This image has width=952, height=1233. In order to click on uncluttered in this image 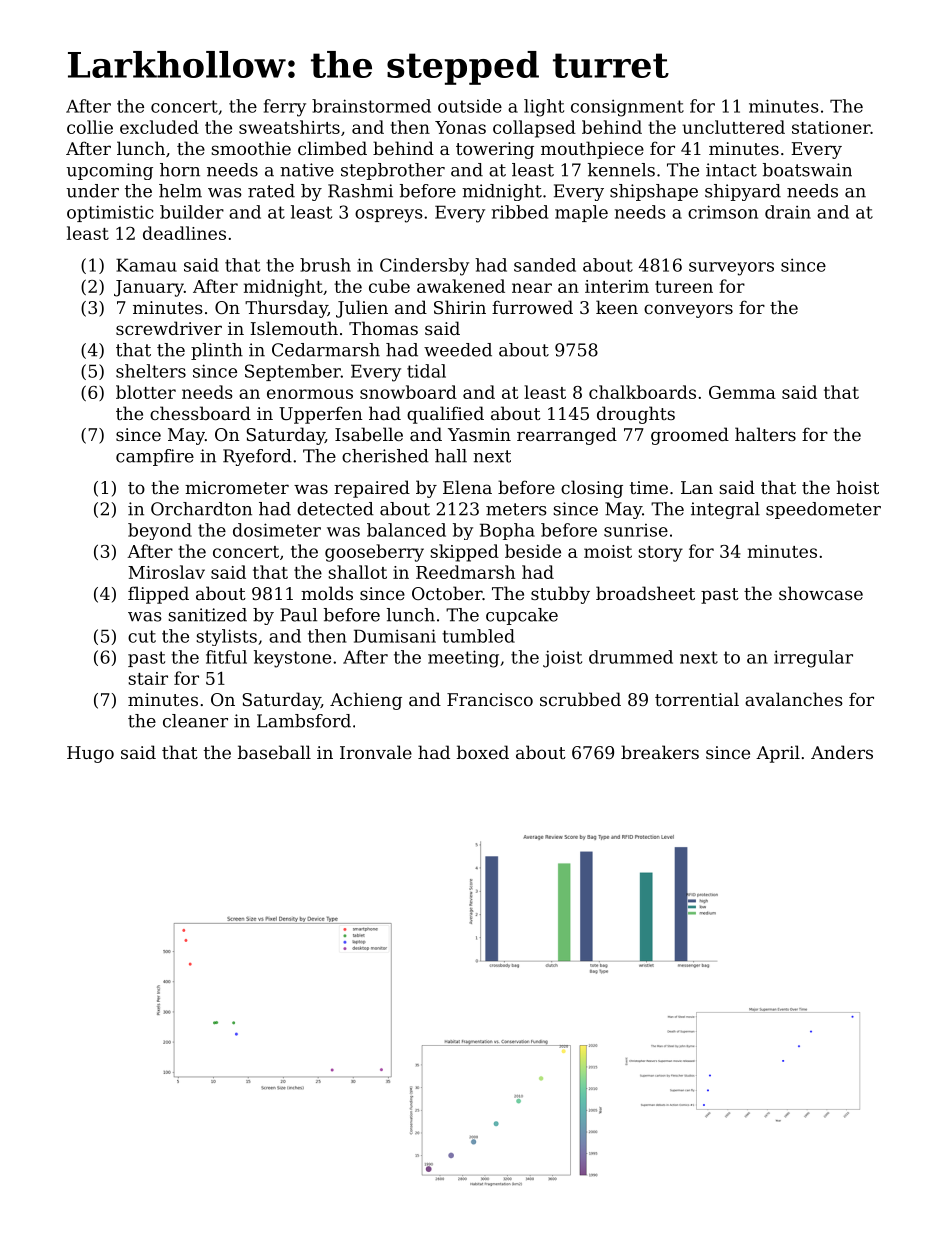, I will do `click(733, 127)`.
